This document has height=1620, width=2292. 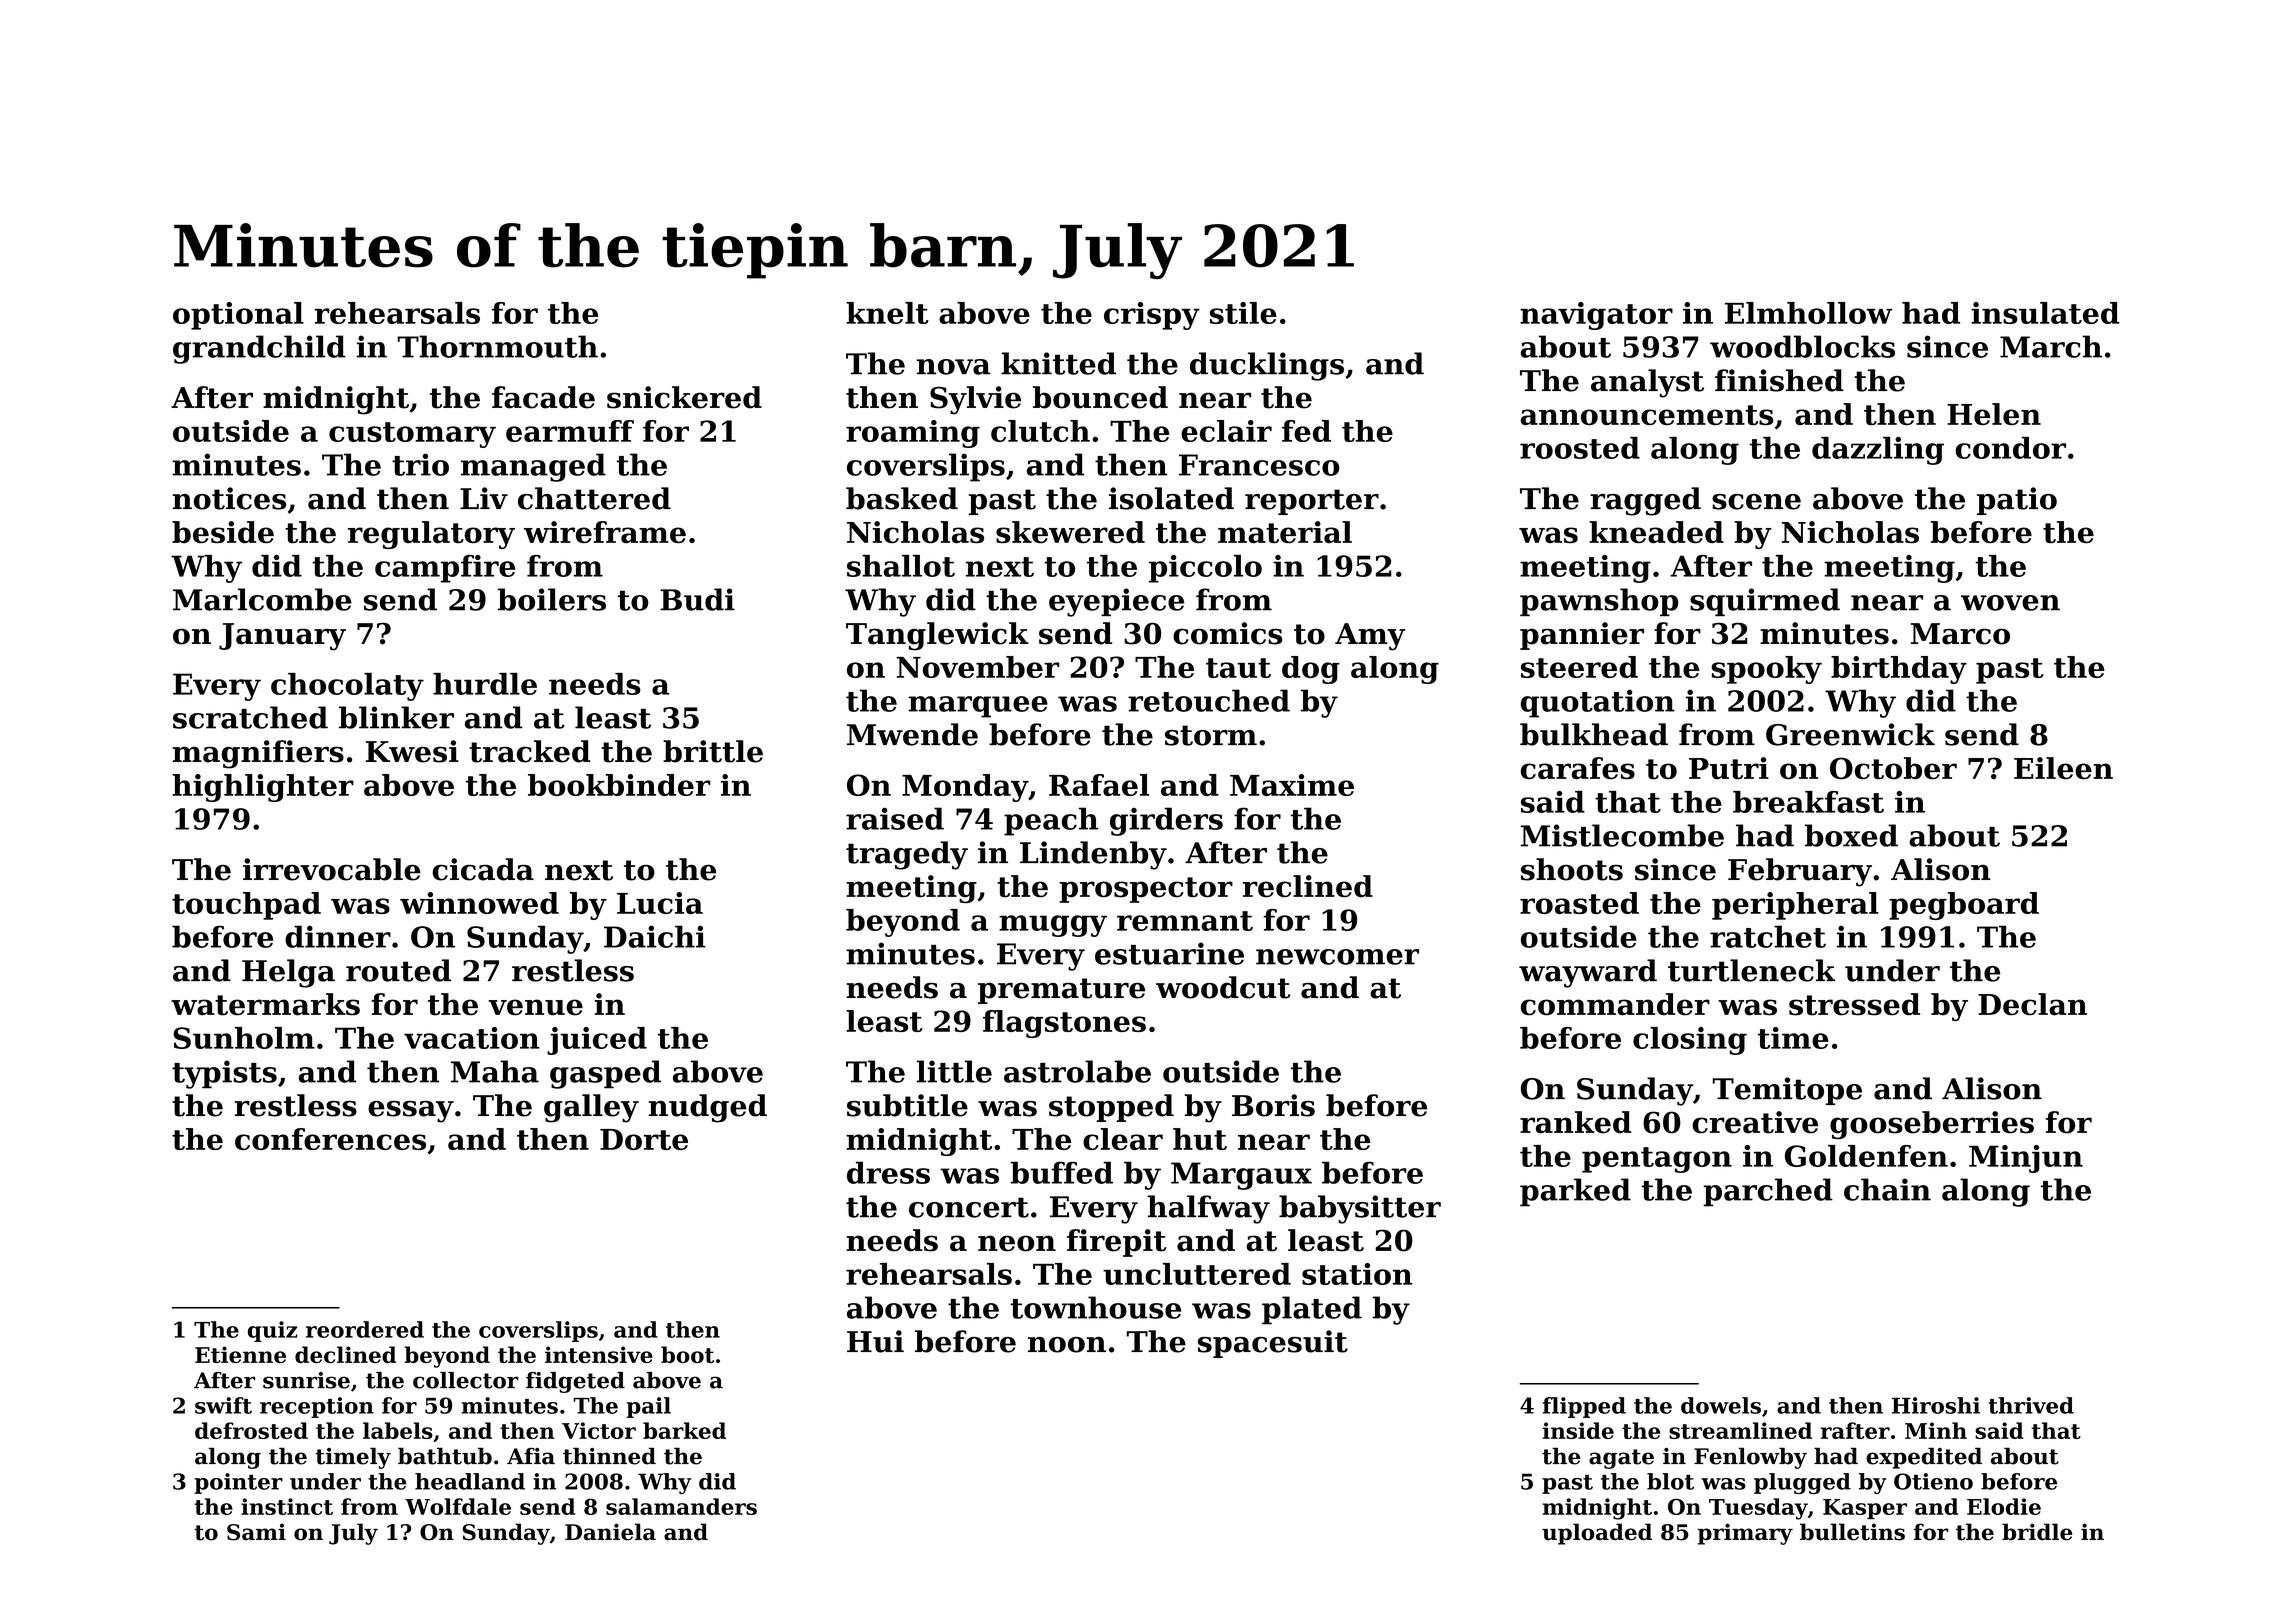 I want to click on newcomer, so click(x=1337, y=957).
